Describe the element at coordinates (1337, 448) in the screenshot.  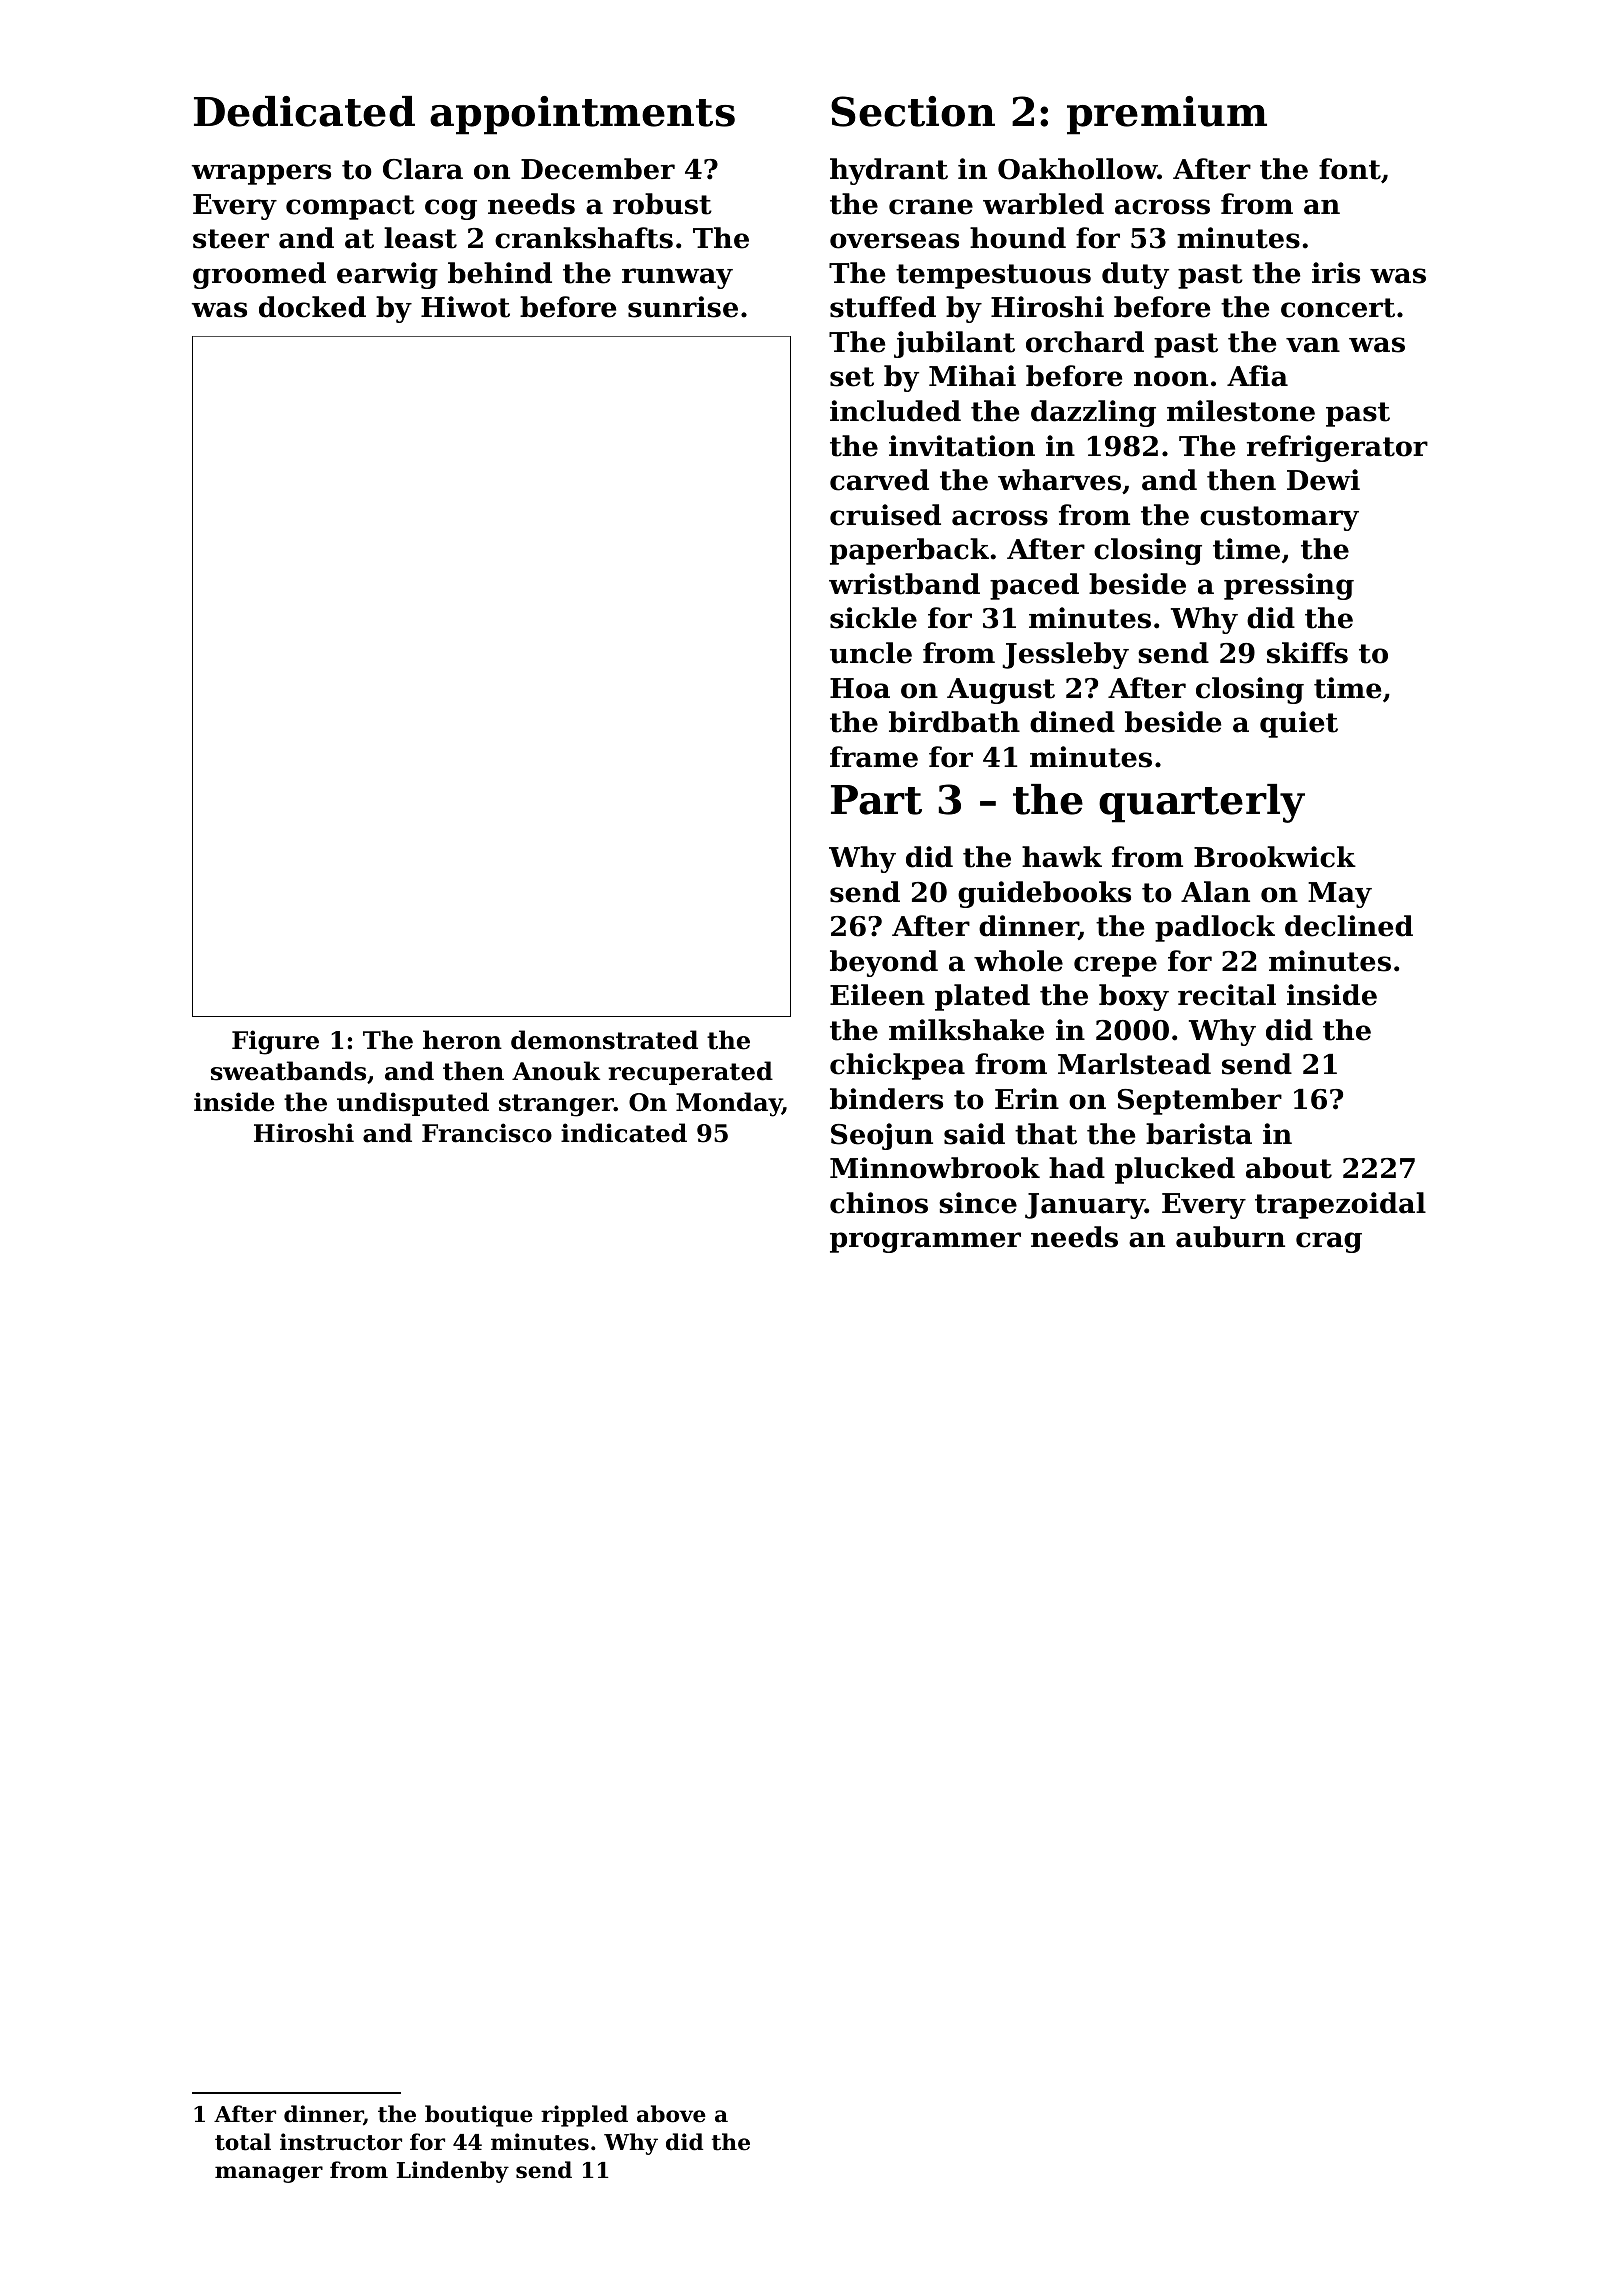
I see `refrigerator` at that location.
